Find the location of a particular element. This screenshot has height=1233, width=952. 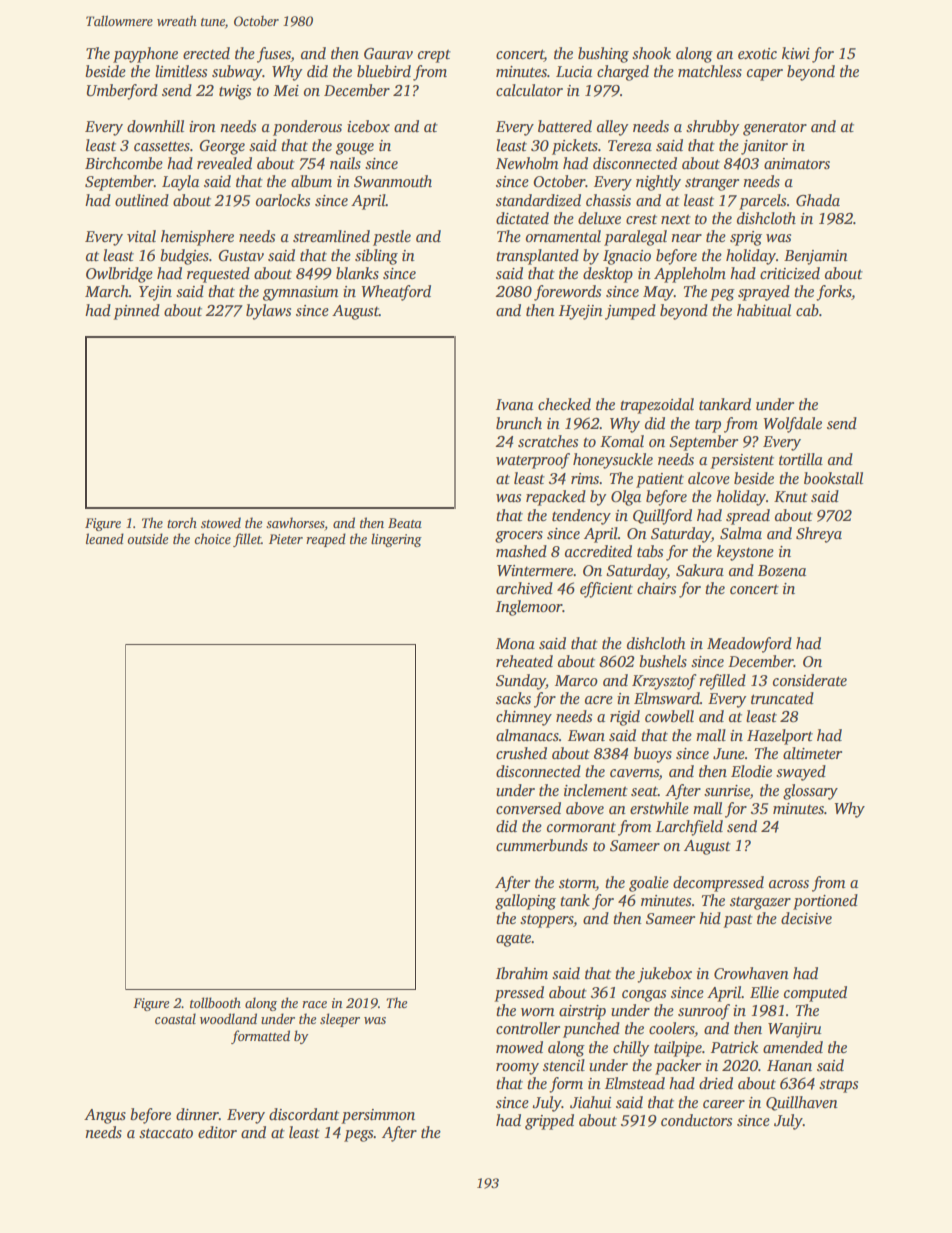

Wolfdale is located at coordinates (792, 425).
